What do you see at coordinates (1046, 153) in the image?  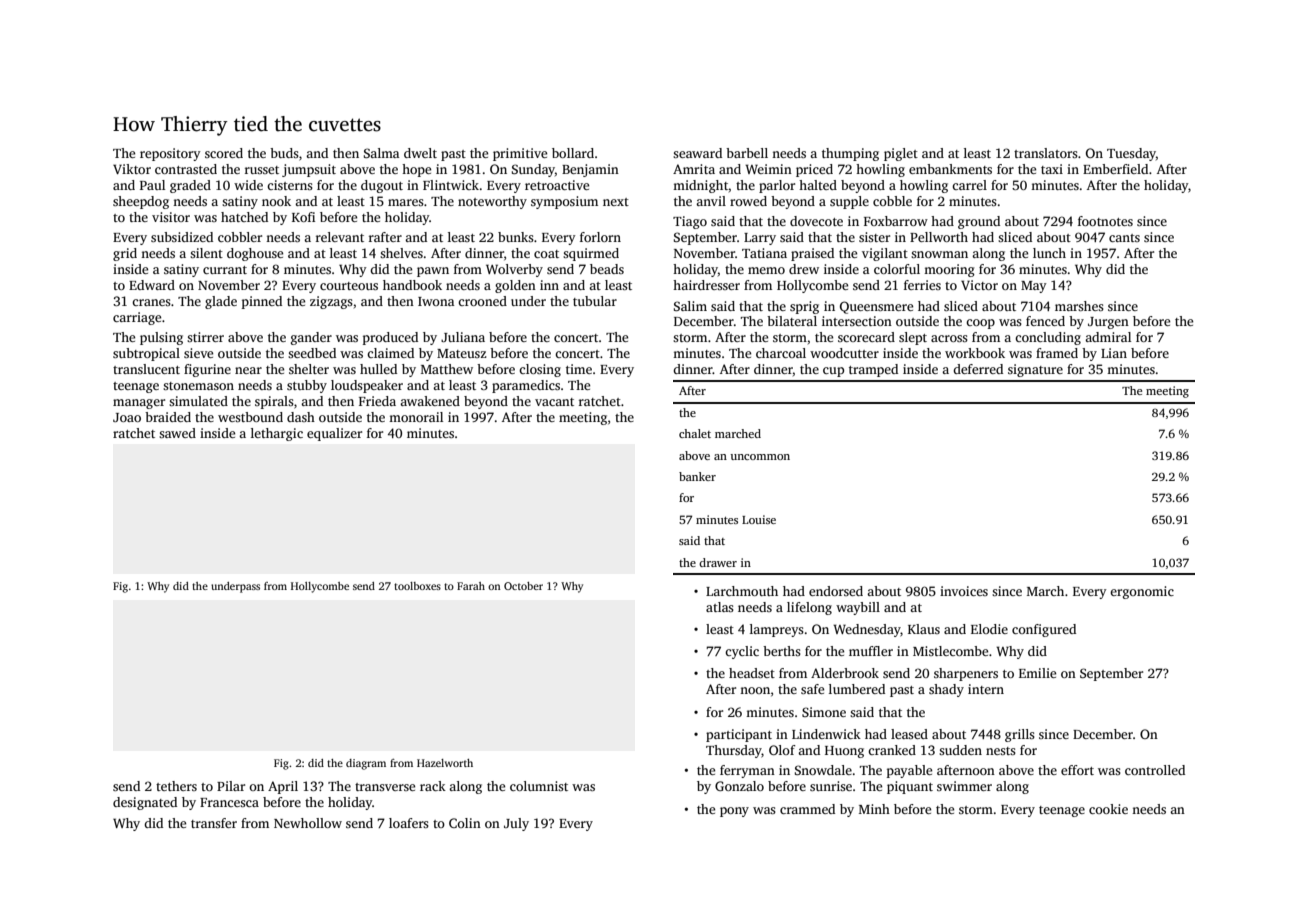 I see `translators` at bounding box center [1046, 153].
